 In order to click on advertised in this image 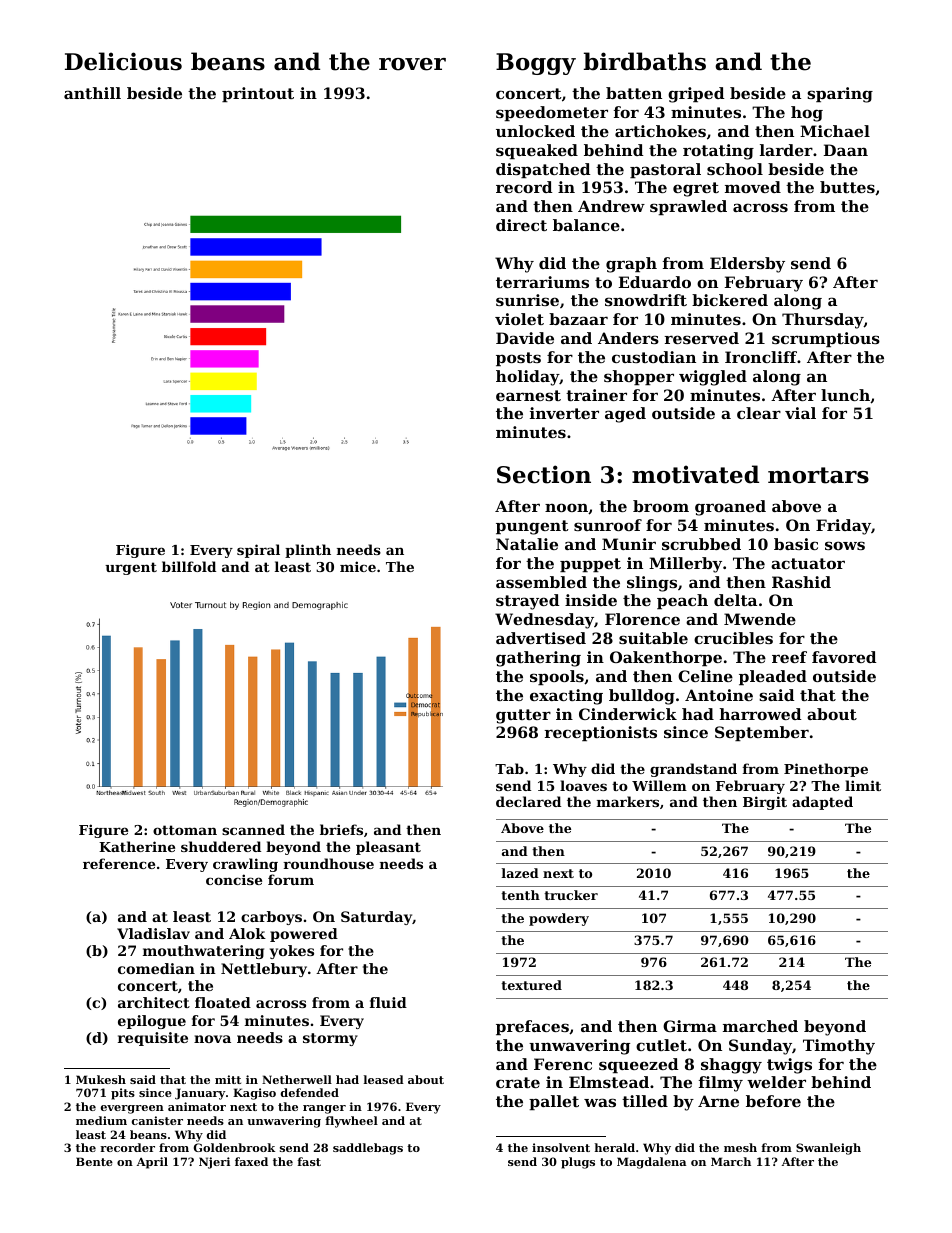, I will do `click(541, 638)`.
